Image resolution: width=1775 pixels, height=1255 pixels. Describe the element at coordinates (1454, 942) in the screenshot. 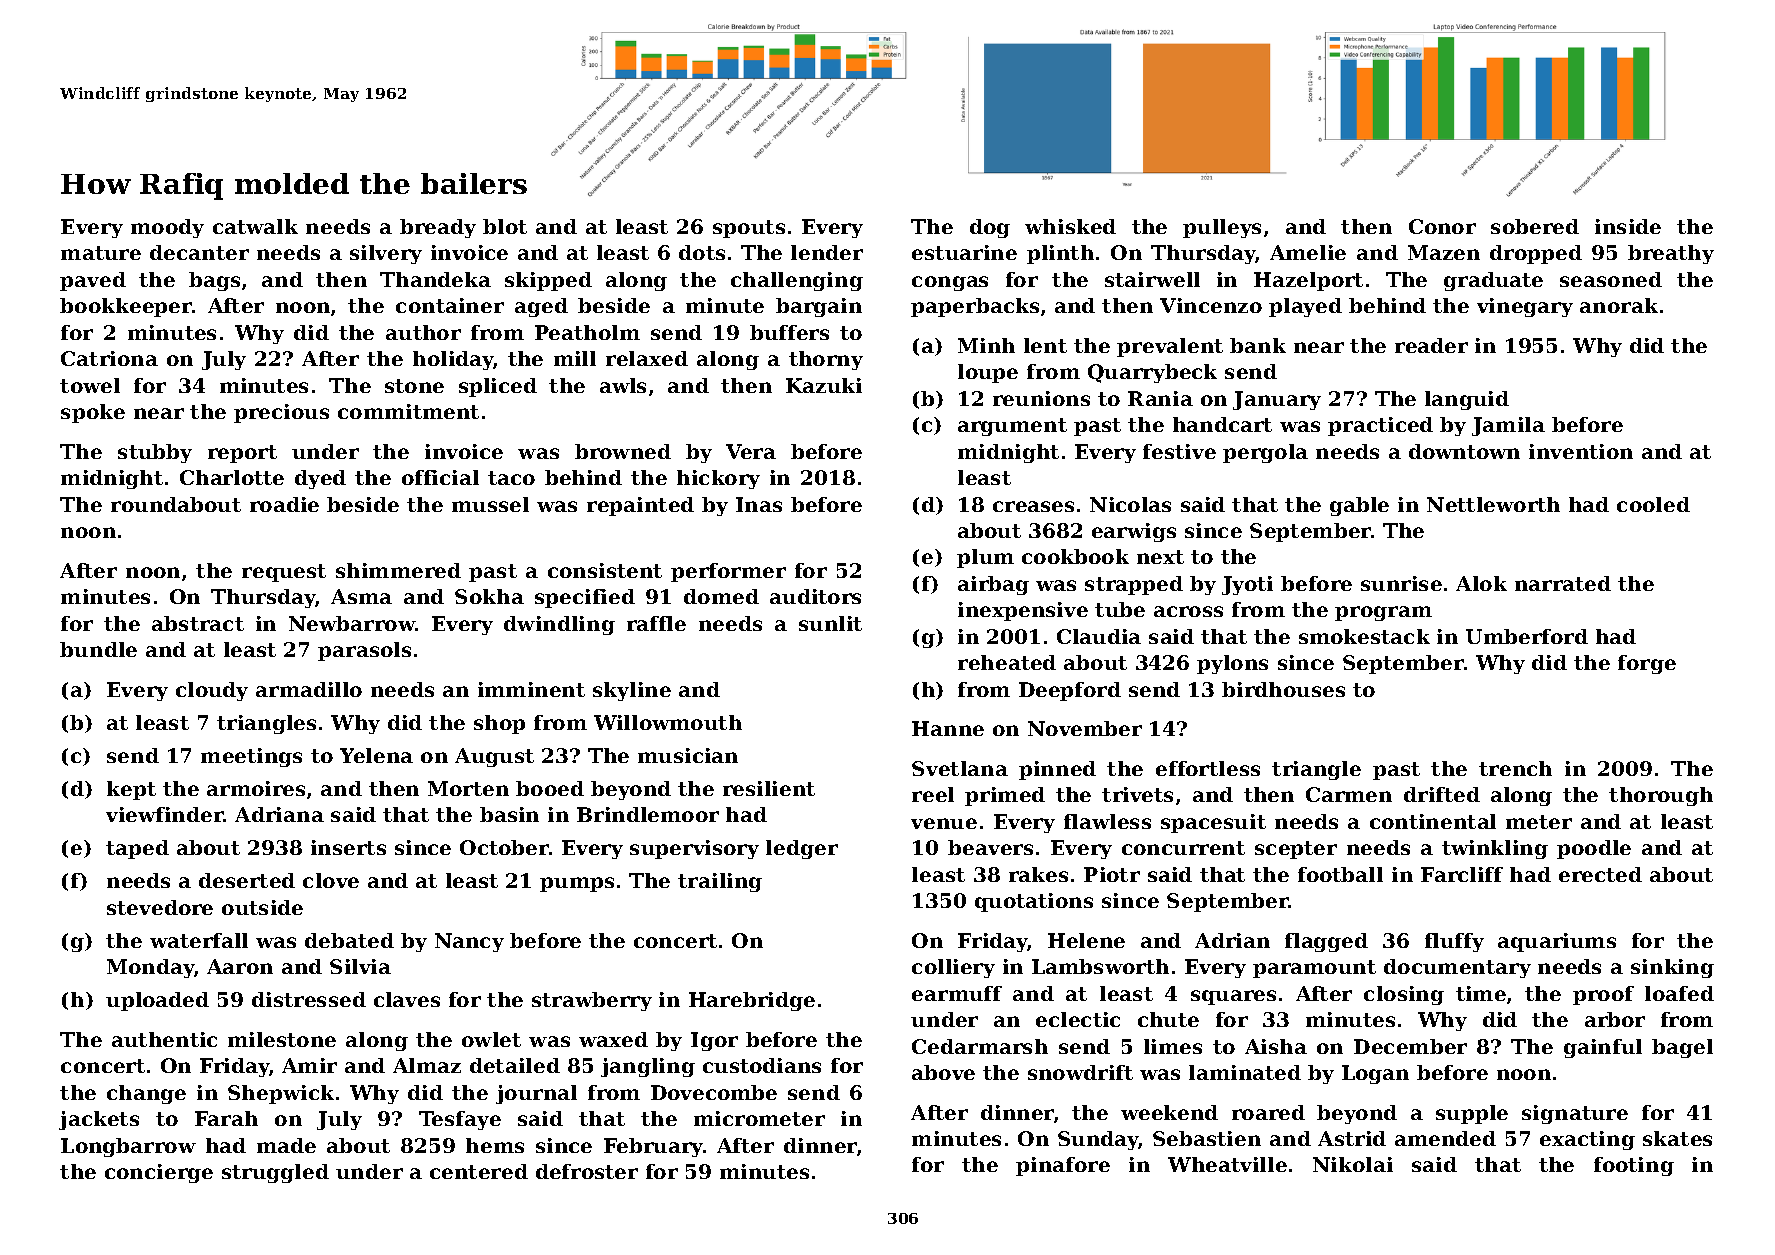

I see `fluffy` at that location.
